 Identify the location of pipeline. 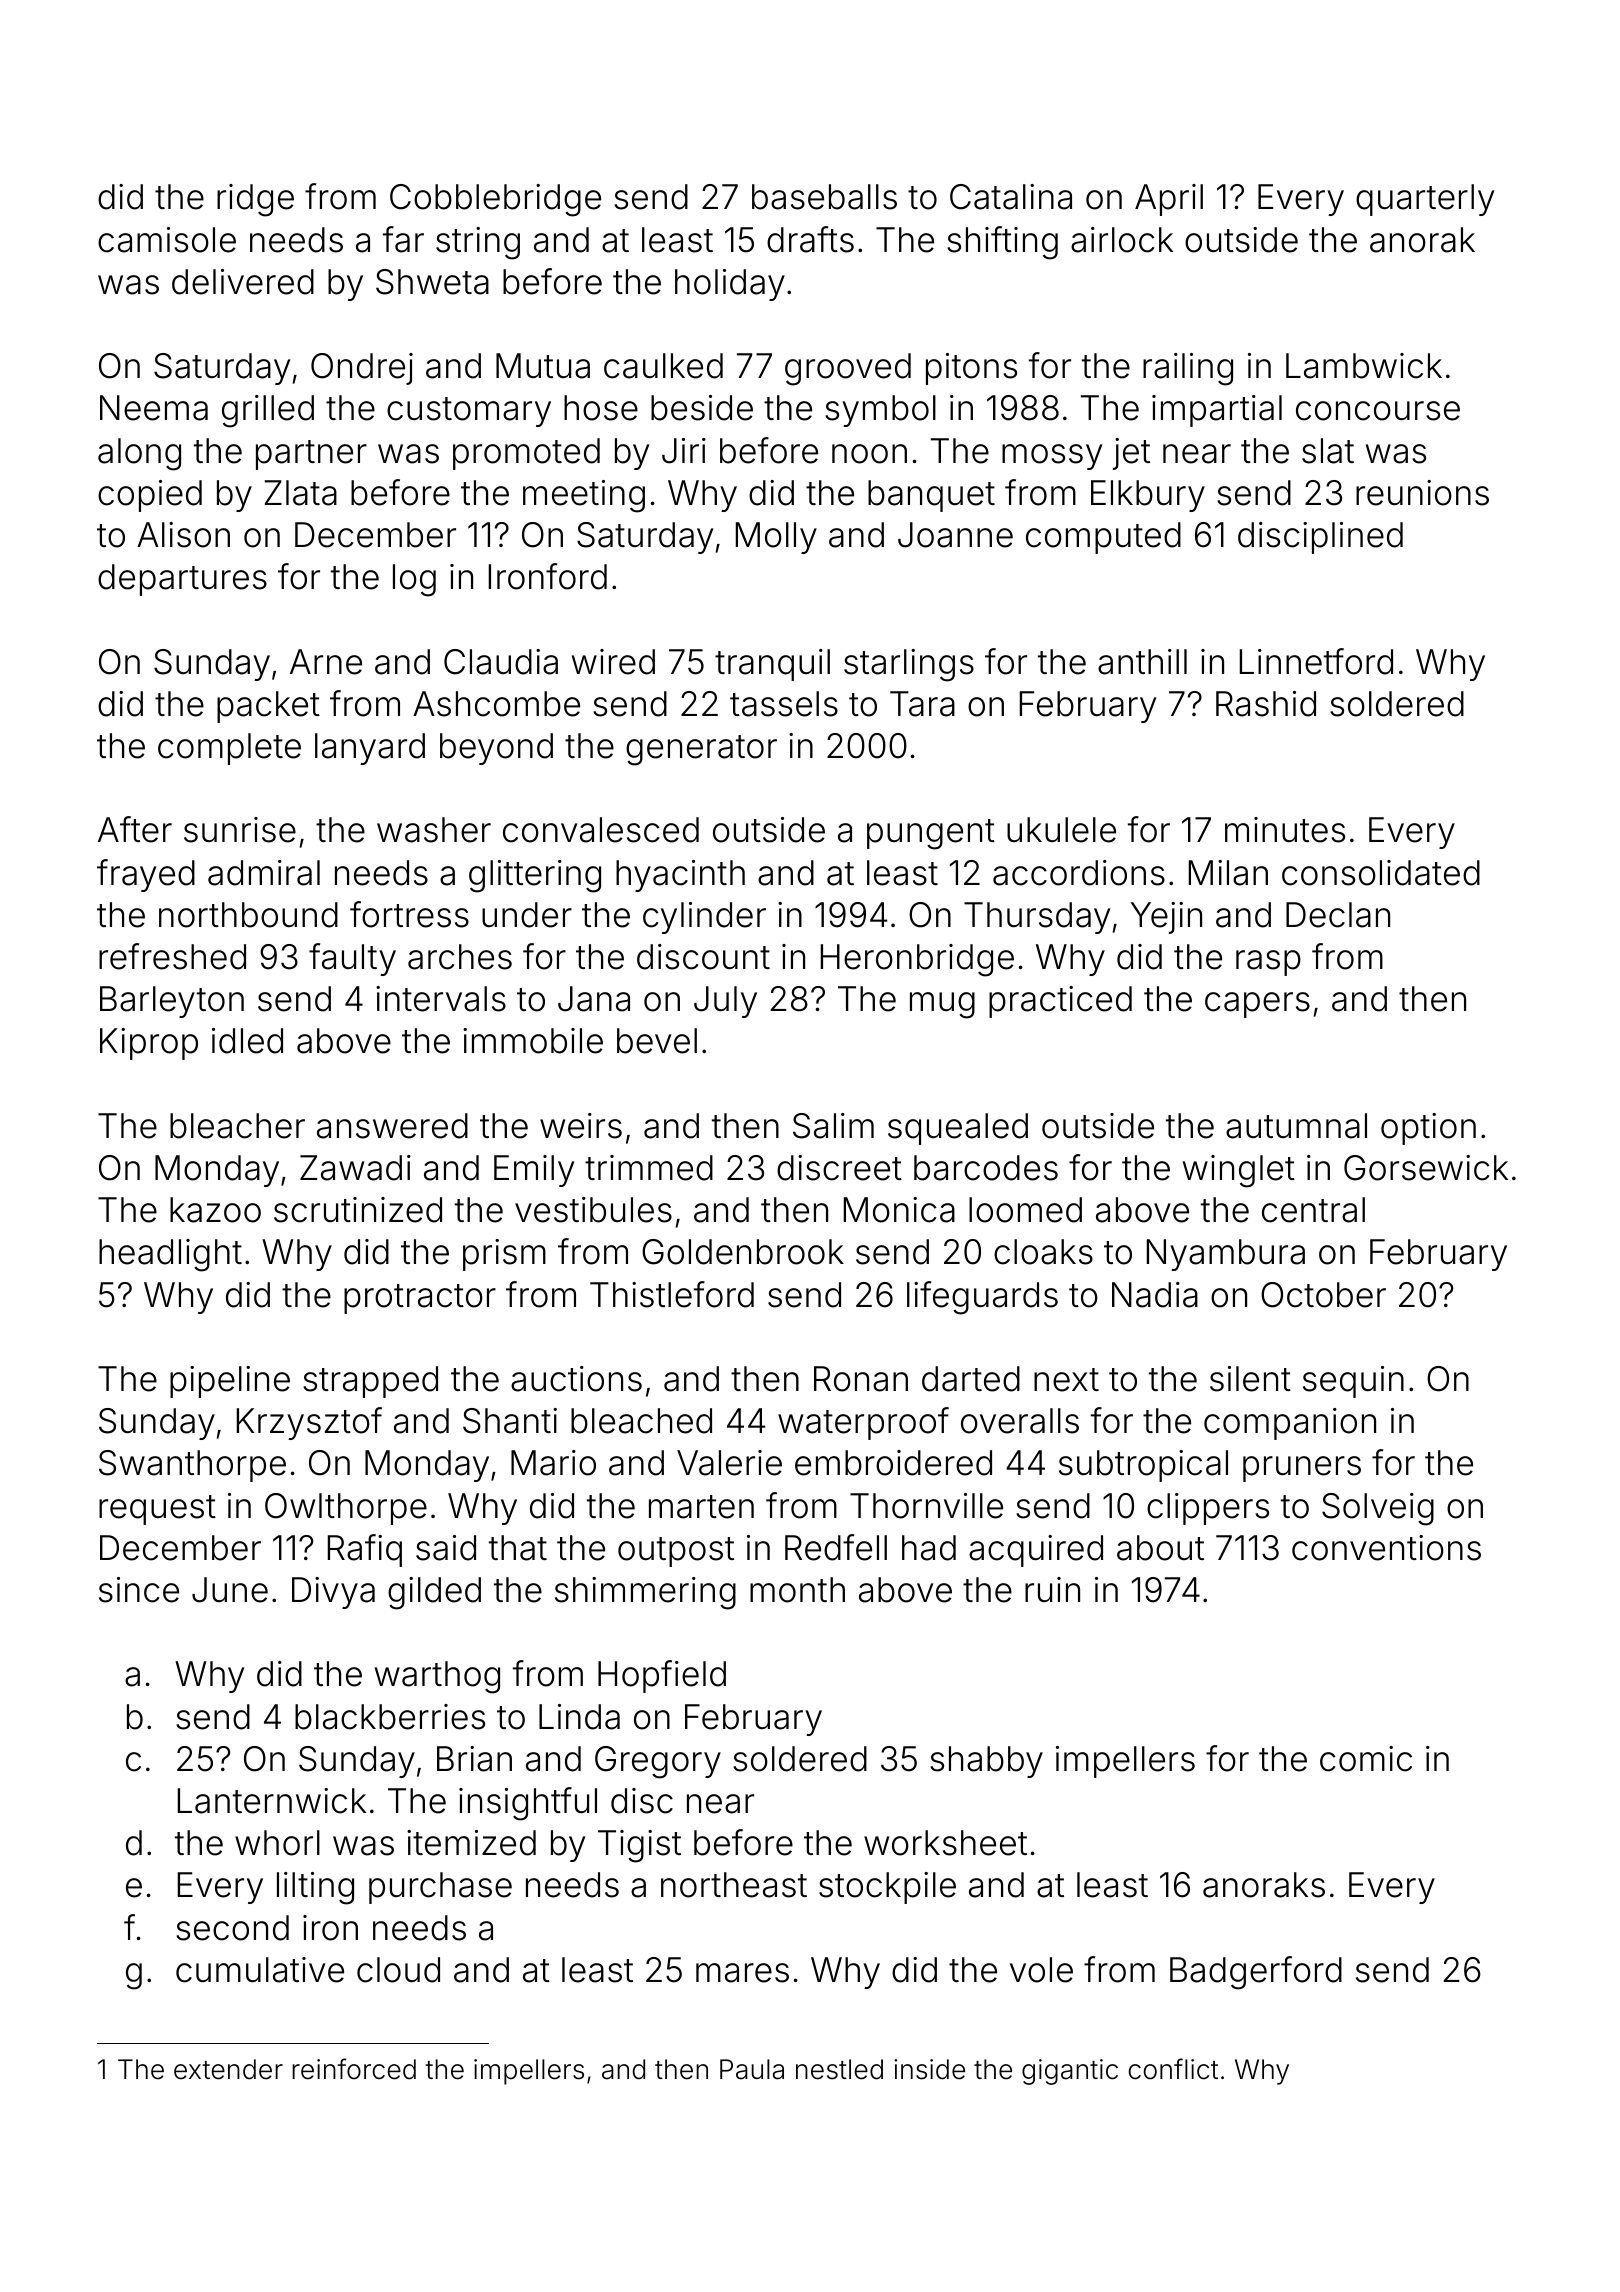
(230, 1382).
